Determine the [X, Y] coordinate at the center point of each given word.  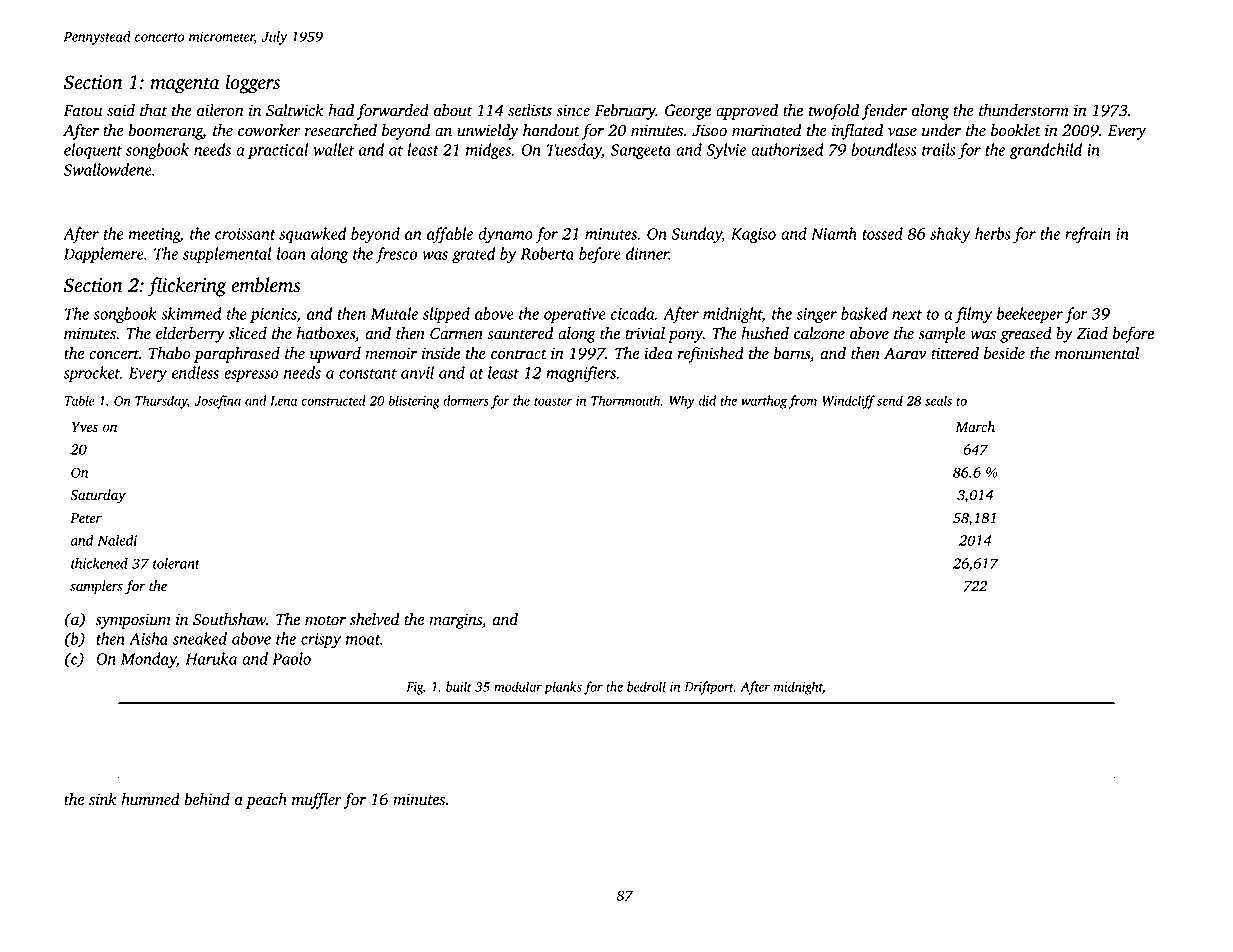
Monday [148, 660]
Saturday [98, 496]
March [975, 427]
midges [488, 151]
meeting [154, 236]
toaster [553, 401]
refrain [1088, 235]
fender [884, 111]
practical [278, 151]
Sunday [696, 235]
